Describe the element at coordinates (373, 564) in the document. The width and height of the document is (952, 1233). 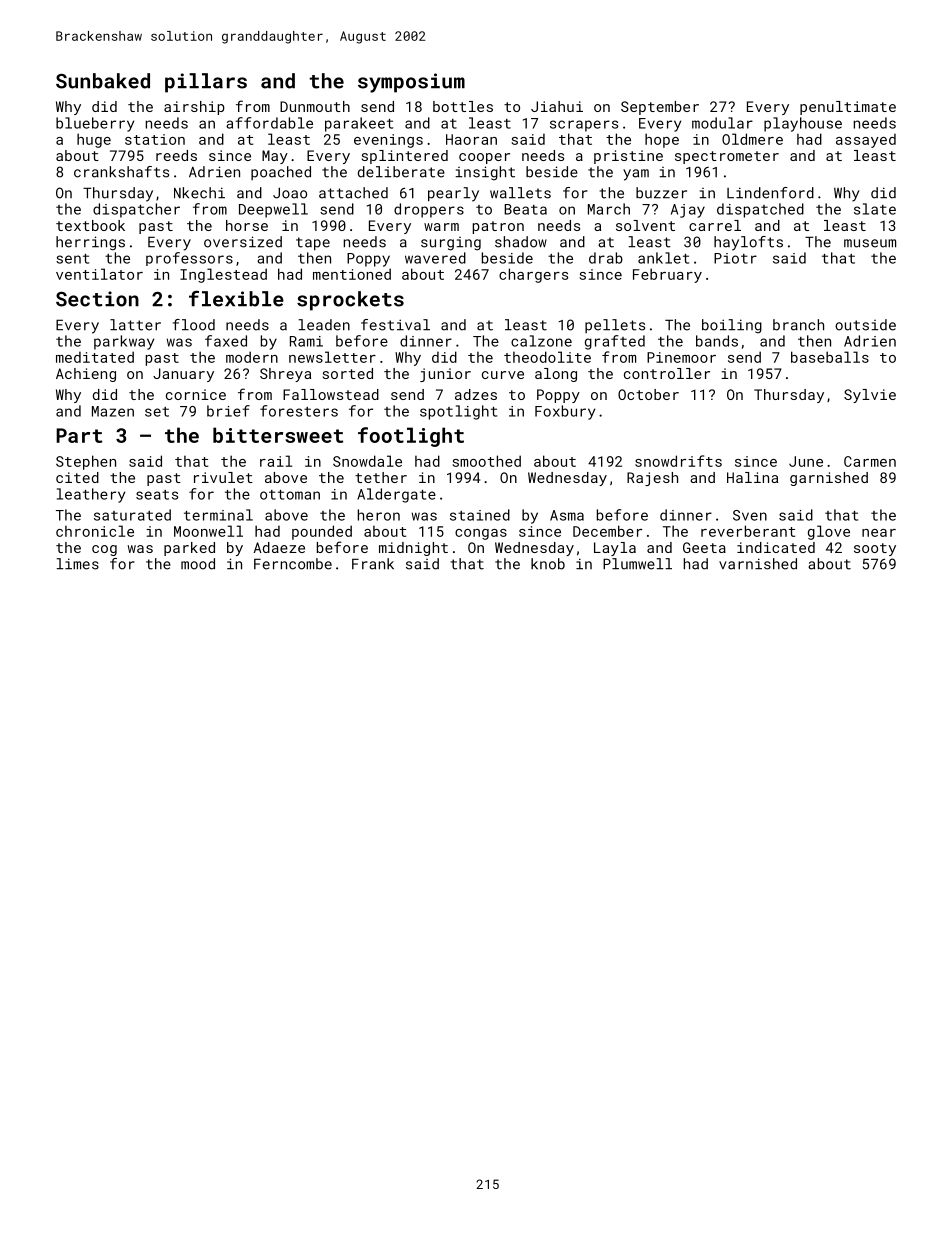
I see `Frank` at that location.
